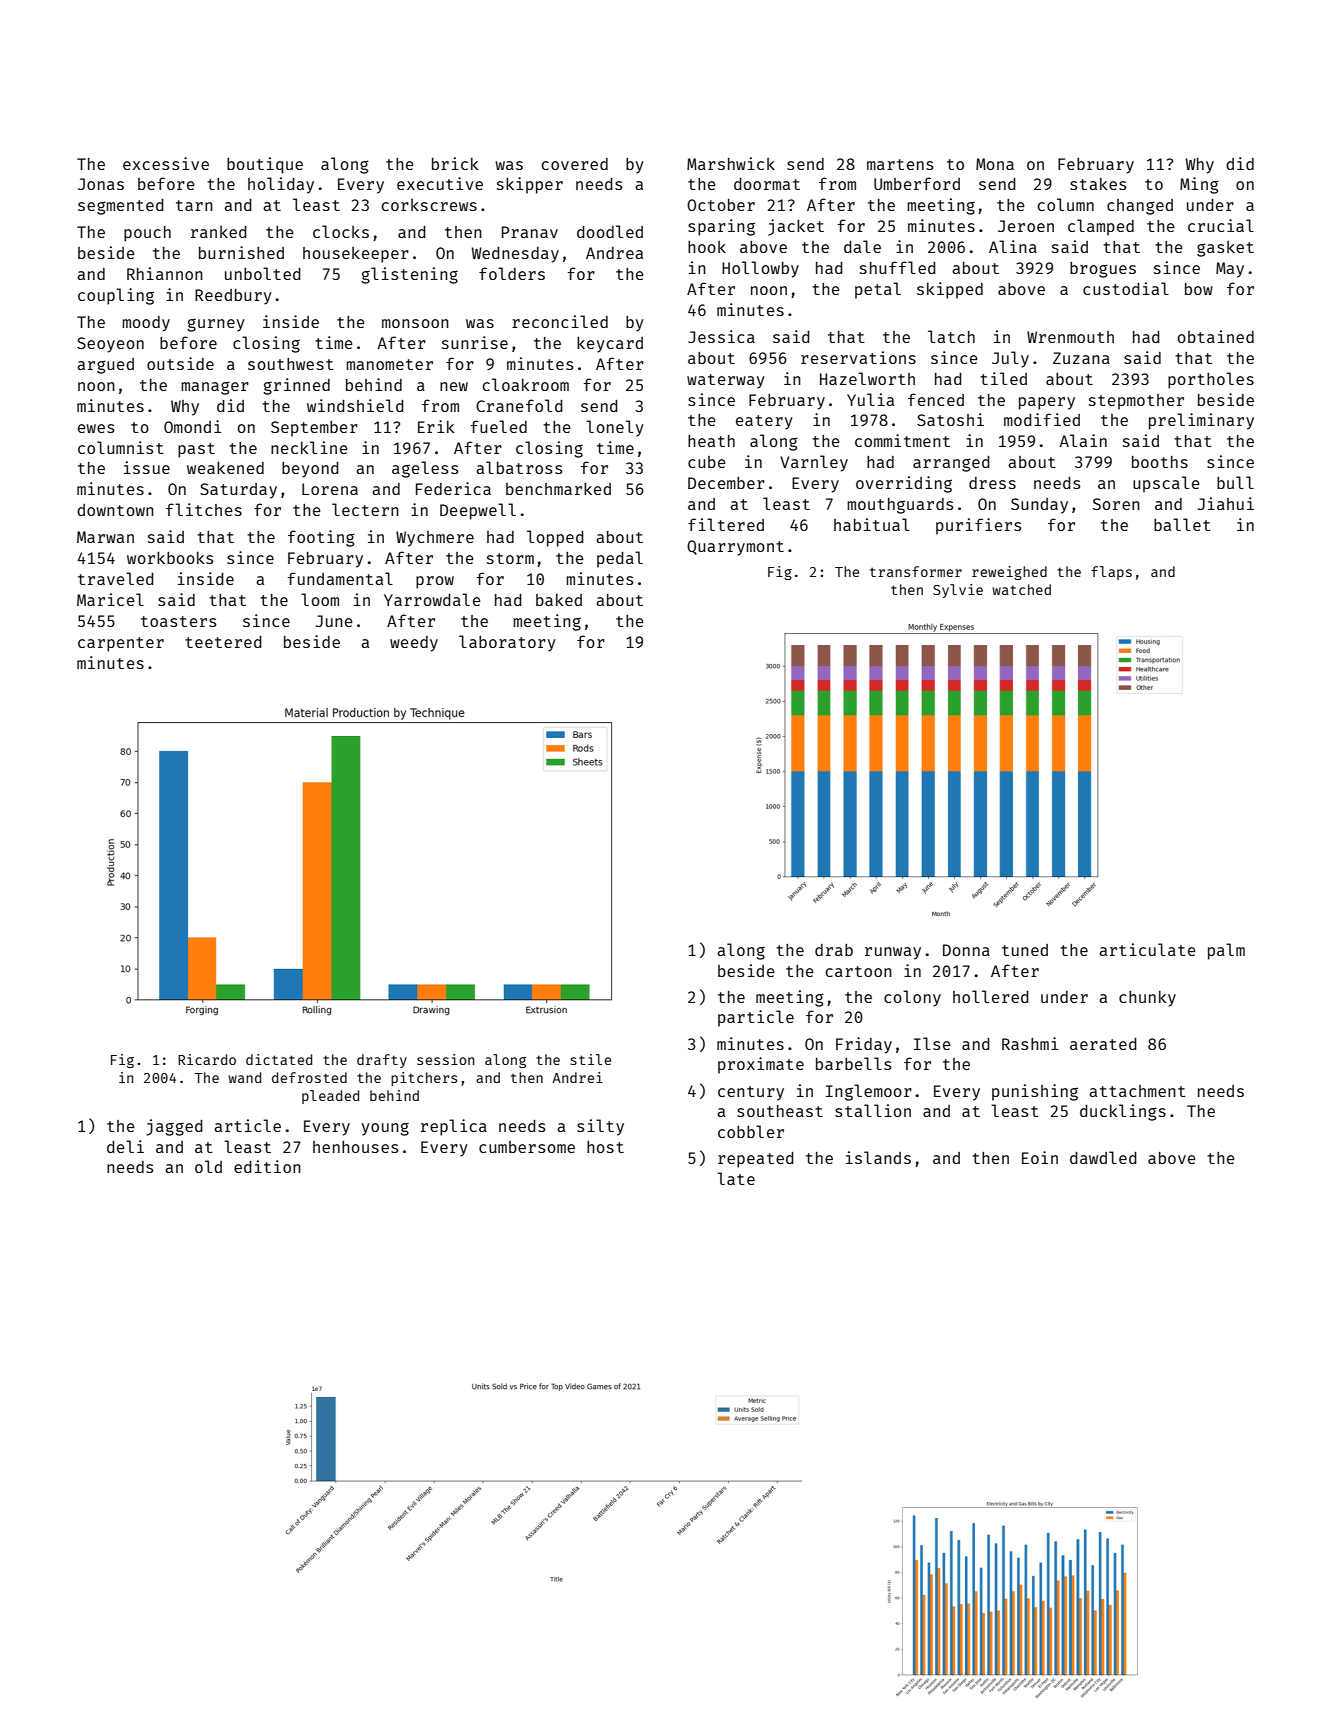  What do you see at coordinates (409, 275) in the document?
I see `glistening` at bounding box center [409, 275].
